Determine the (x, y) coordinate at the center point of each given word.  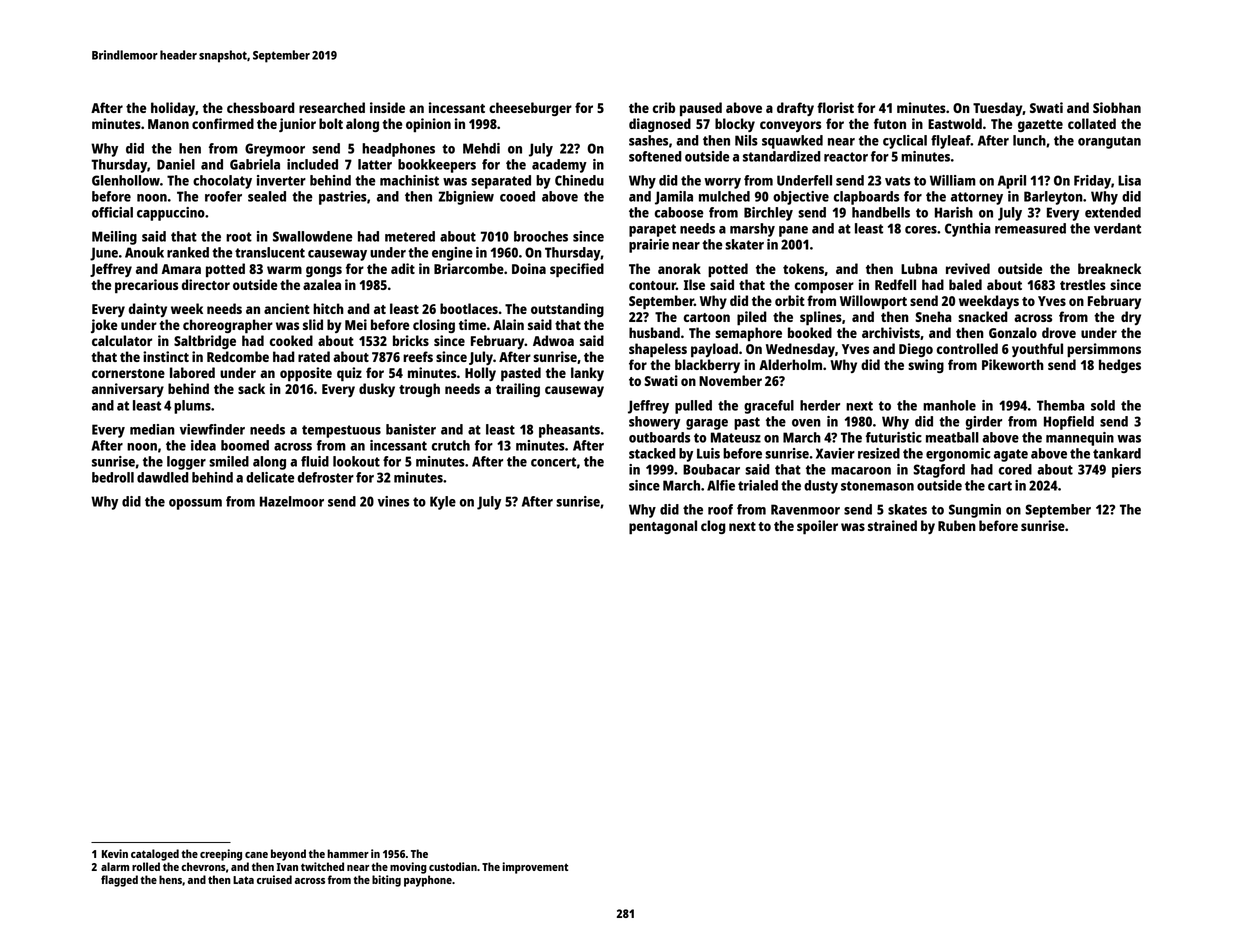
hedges (1120, 366)
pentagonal (663, 527)
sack (251, 388)
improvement (535, 868)
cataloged (155, 855)
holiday (173, 109)
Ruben (957, 525)
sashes (648, 140)
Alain (508, 324)
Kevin (115, 853)
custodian (453, 866)
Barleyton (1053, 198)
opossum (195, 504)
